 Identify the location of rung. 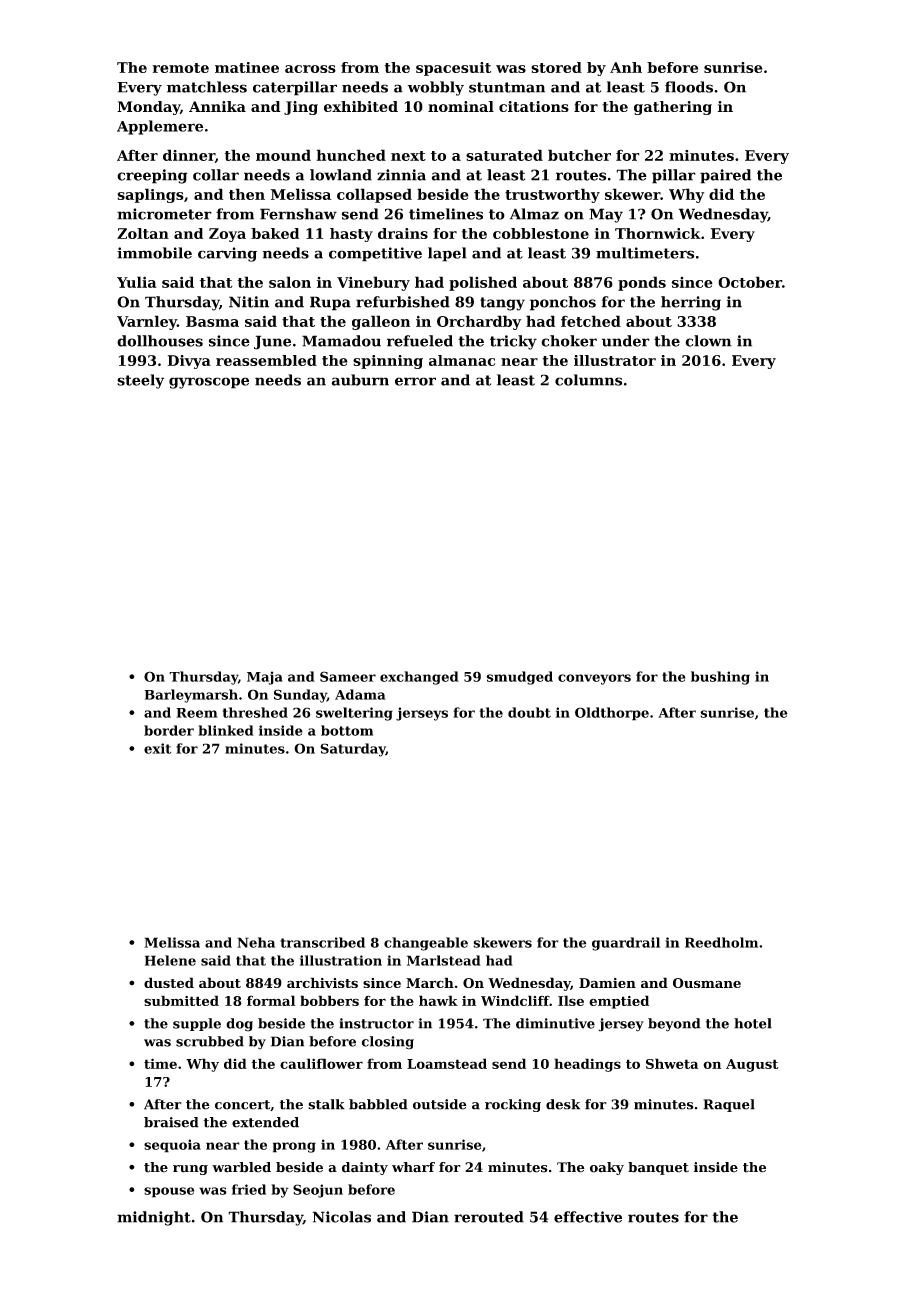
(190, 1170).
